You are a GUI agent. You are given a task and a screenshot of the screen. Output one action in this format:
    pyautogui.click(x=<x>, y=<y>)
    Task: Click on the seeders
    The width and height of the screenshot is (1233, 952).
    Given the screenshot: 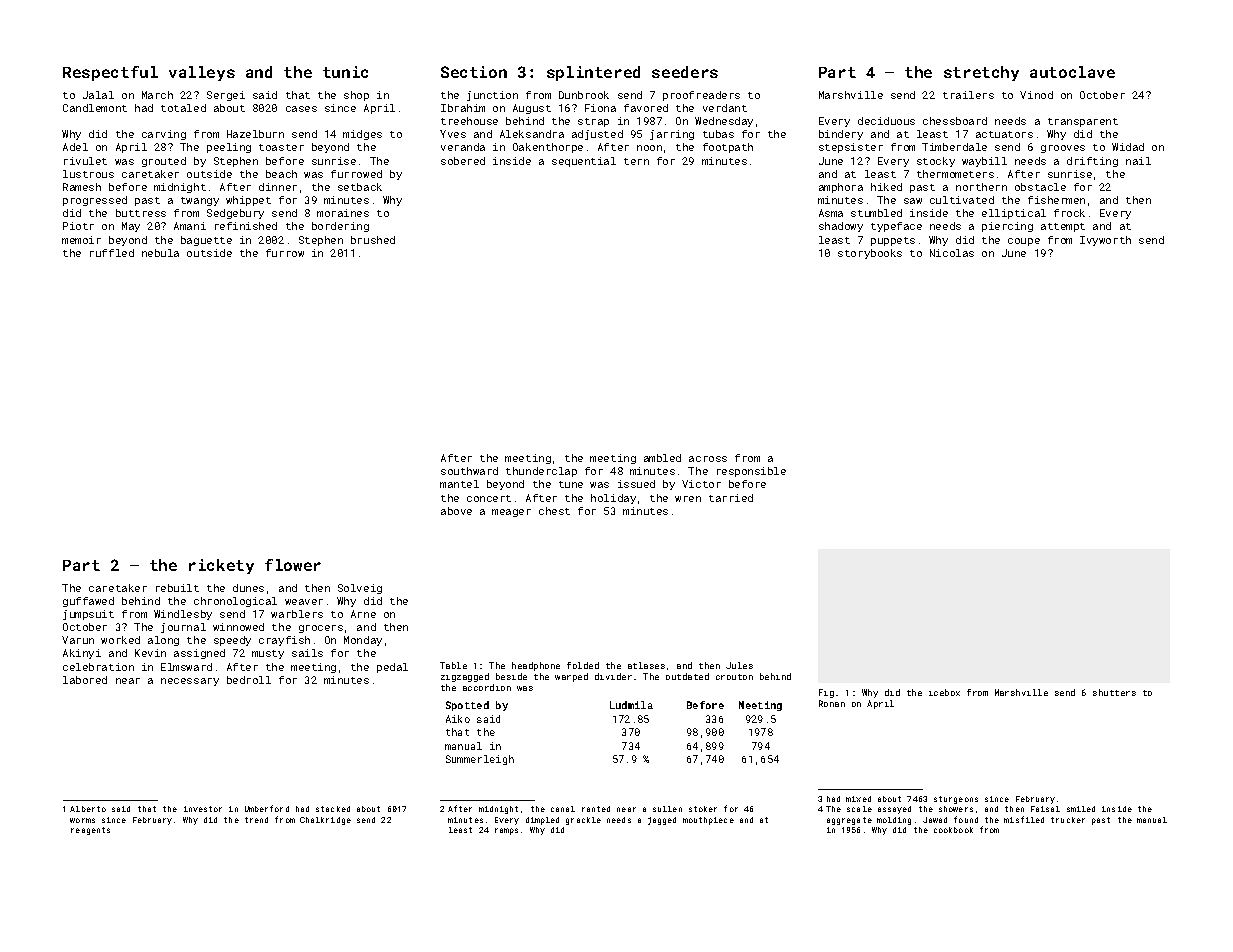 What is the action you would take?
    pyautogui.click(x=685, y=72)
